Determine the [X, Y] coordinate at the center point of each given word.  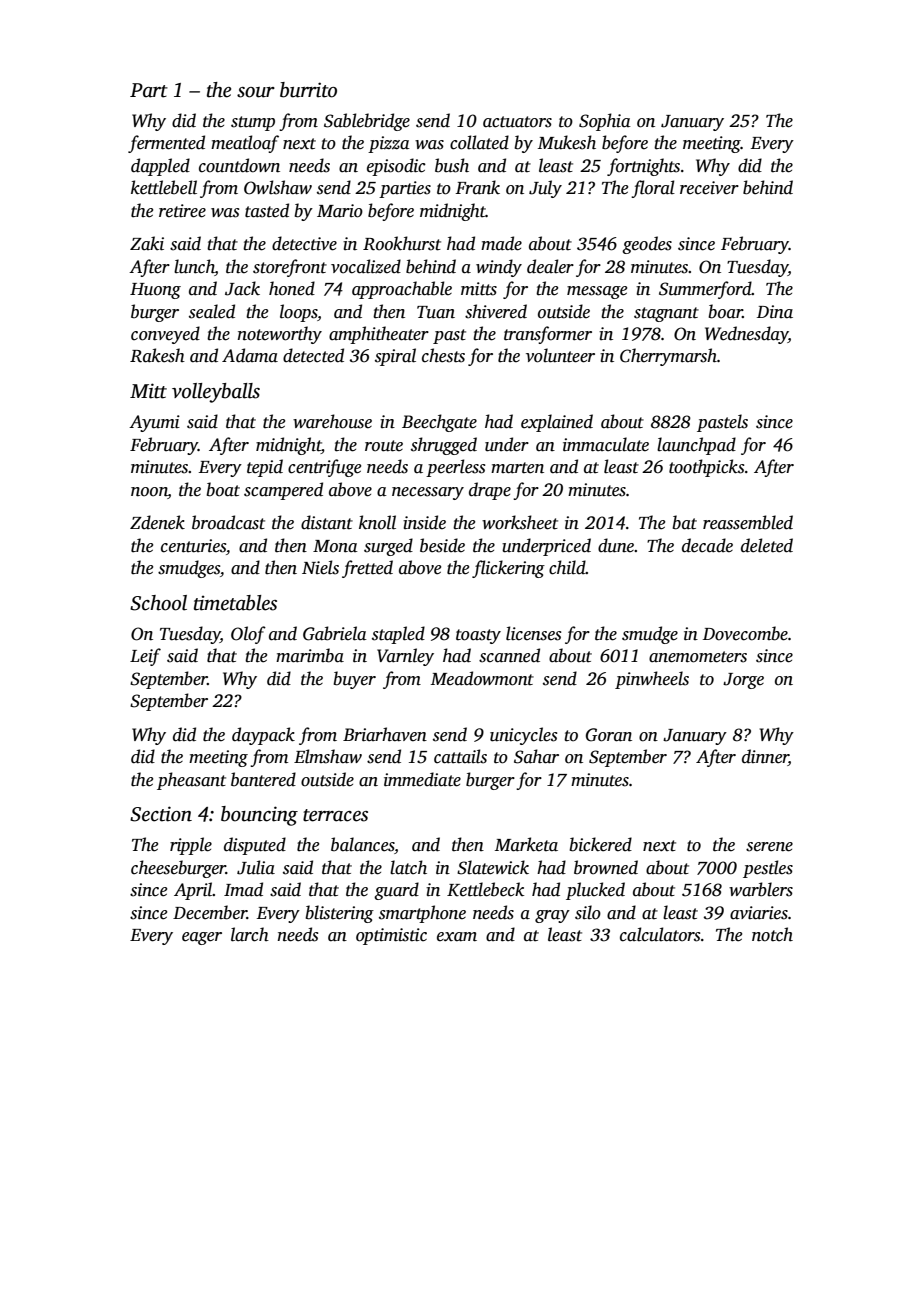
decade [707, 545]
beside [442, 545]
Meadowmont [482, 678]
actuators [517, 122]
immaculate [606, 444]
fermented [166, 144]
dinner [765, 757]
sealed [212, 311]
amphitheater [379, 335]
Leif [145, 657]
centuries [193, 546]
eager [202, 938]
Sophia [605, 122]
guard [396, 891]
